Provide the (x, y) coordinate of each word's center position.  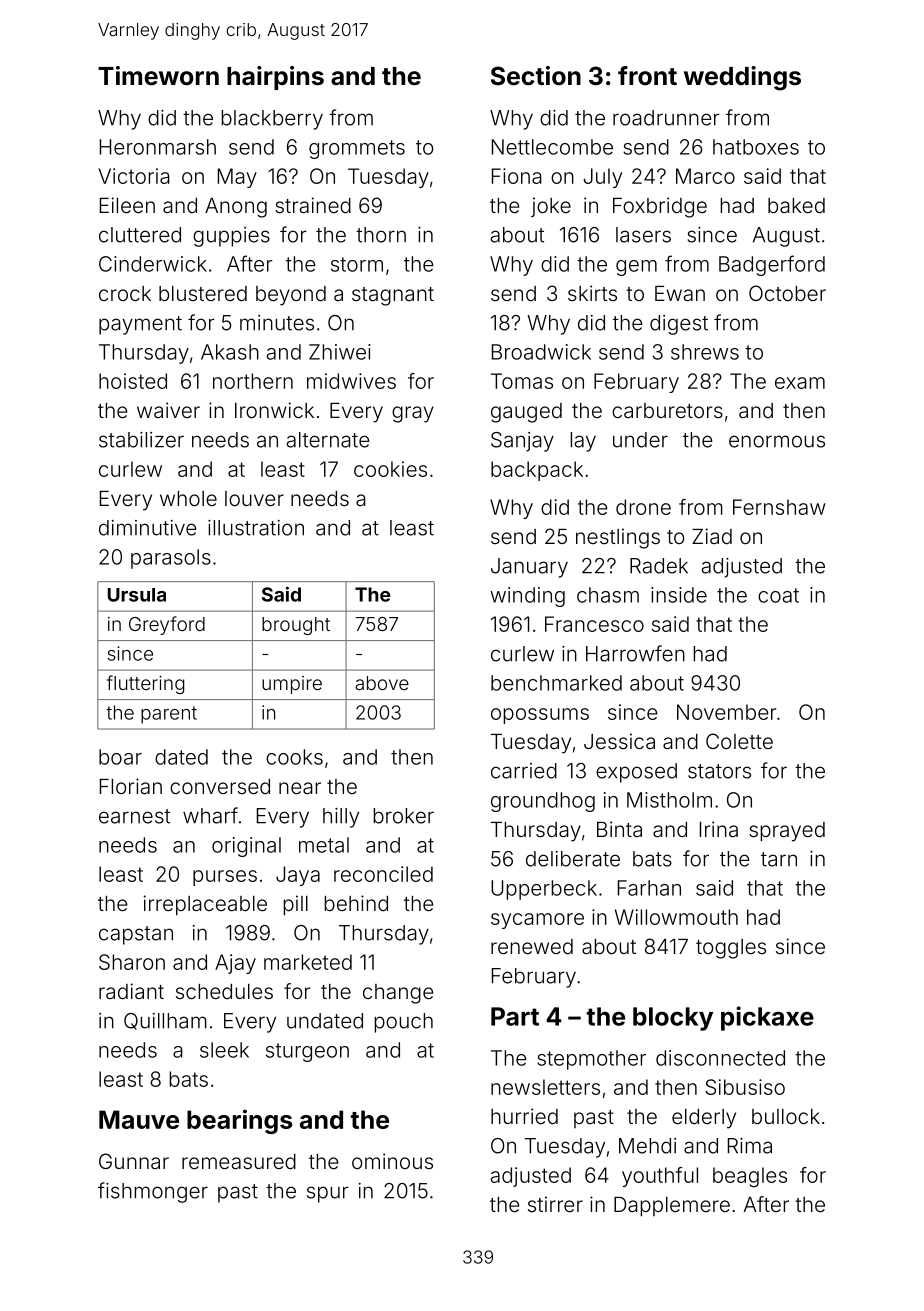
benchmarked (556, 683)
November (726, 712)
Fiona (517, 176)
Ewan (680, 293)
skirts (592, 293)
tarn (779, 859)
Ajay (235, 964)
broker (403, 816)
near (300, 788)
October (787, 293)
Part (515, 1016)
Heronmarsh (158, 147)
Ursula (137, 595)
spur (328, 1194)
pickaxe (767, 1018)
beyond (291, 296)
